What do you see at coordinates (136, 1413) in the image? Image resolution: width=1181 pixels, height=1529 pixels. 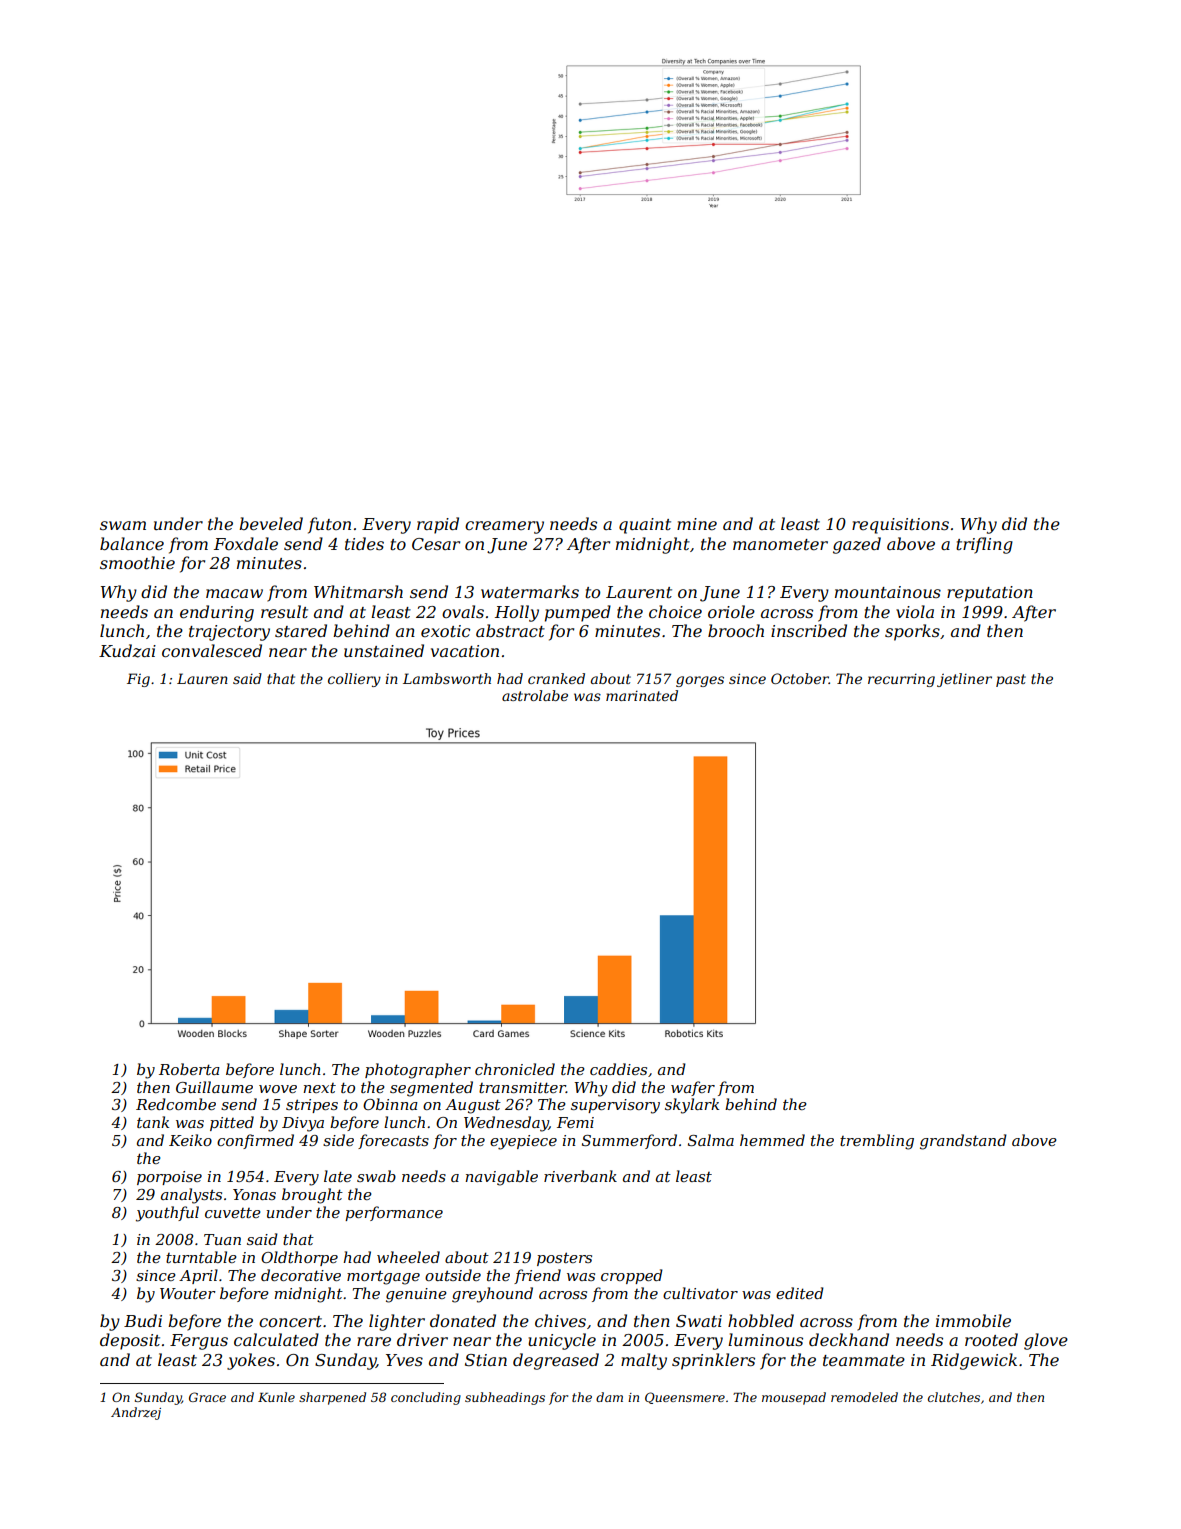 I see `Andrzej` at bounding box center [136, 1413].
